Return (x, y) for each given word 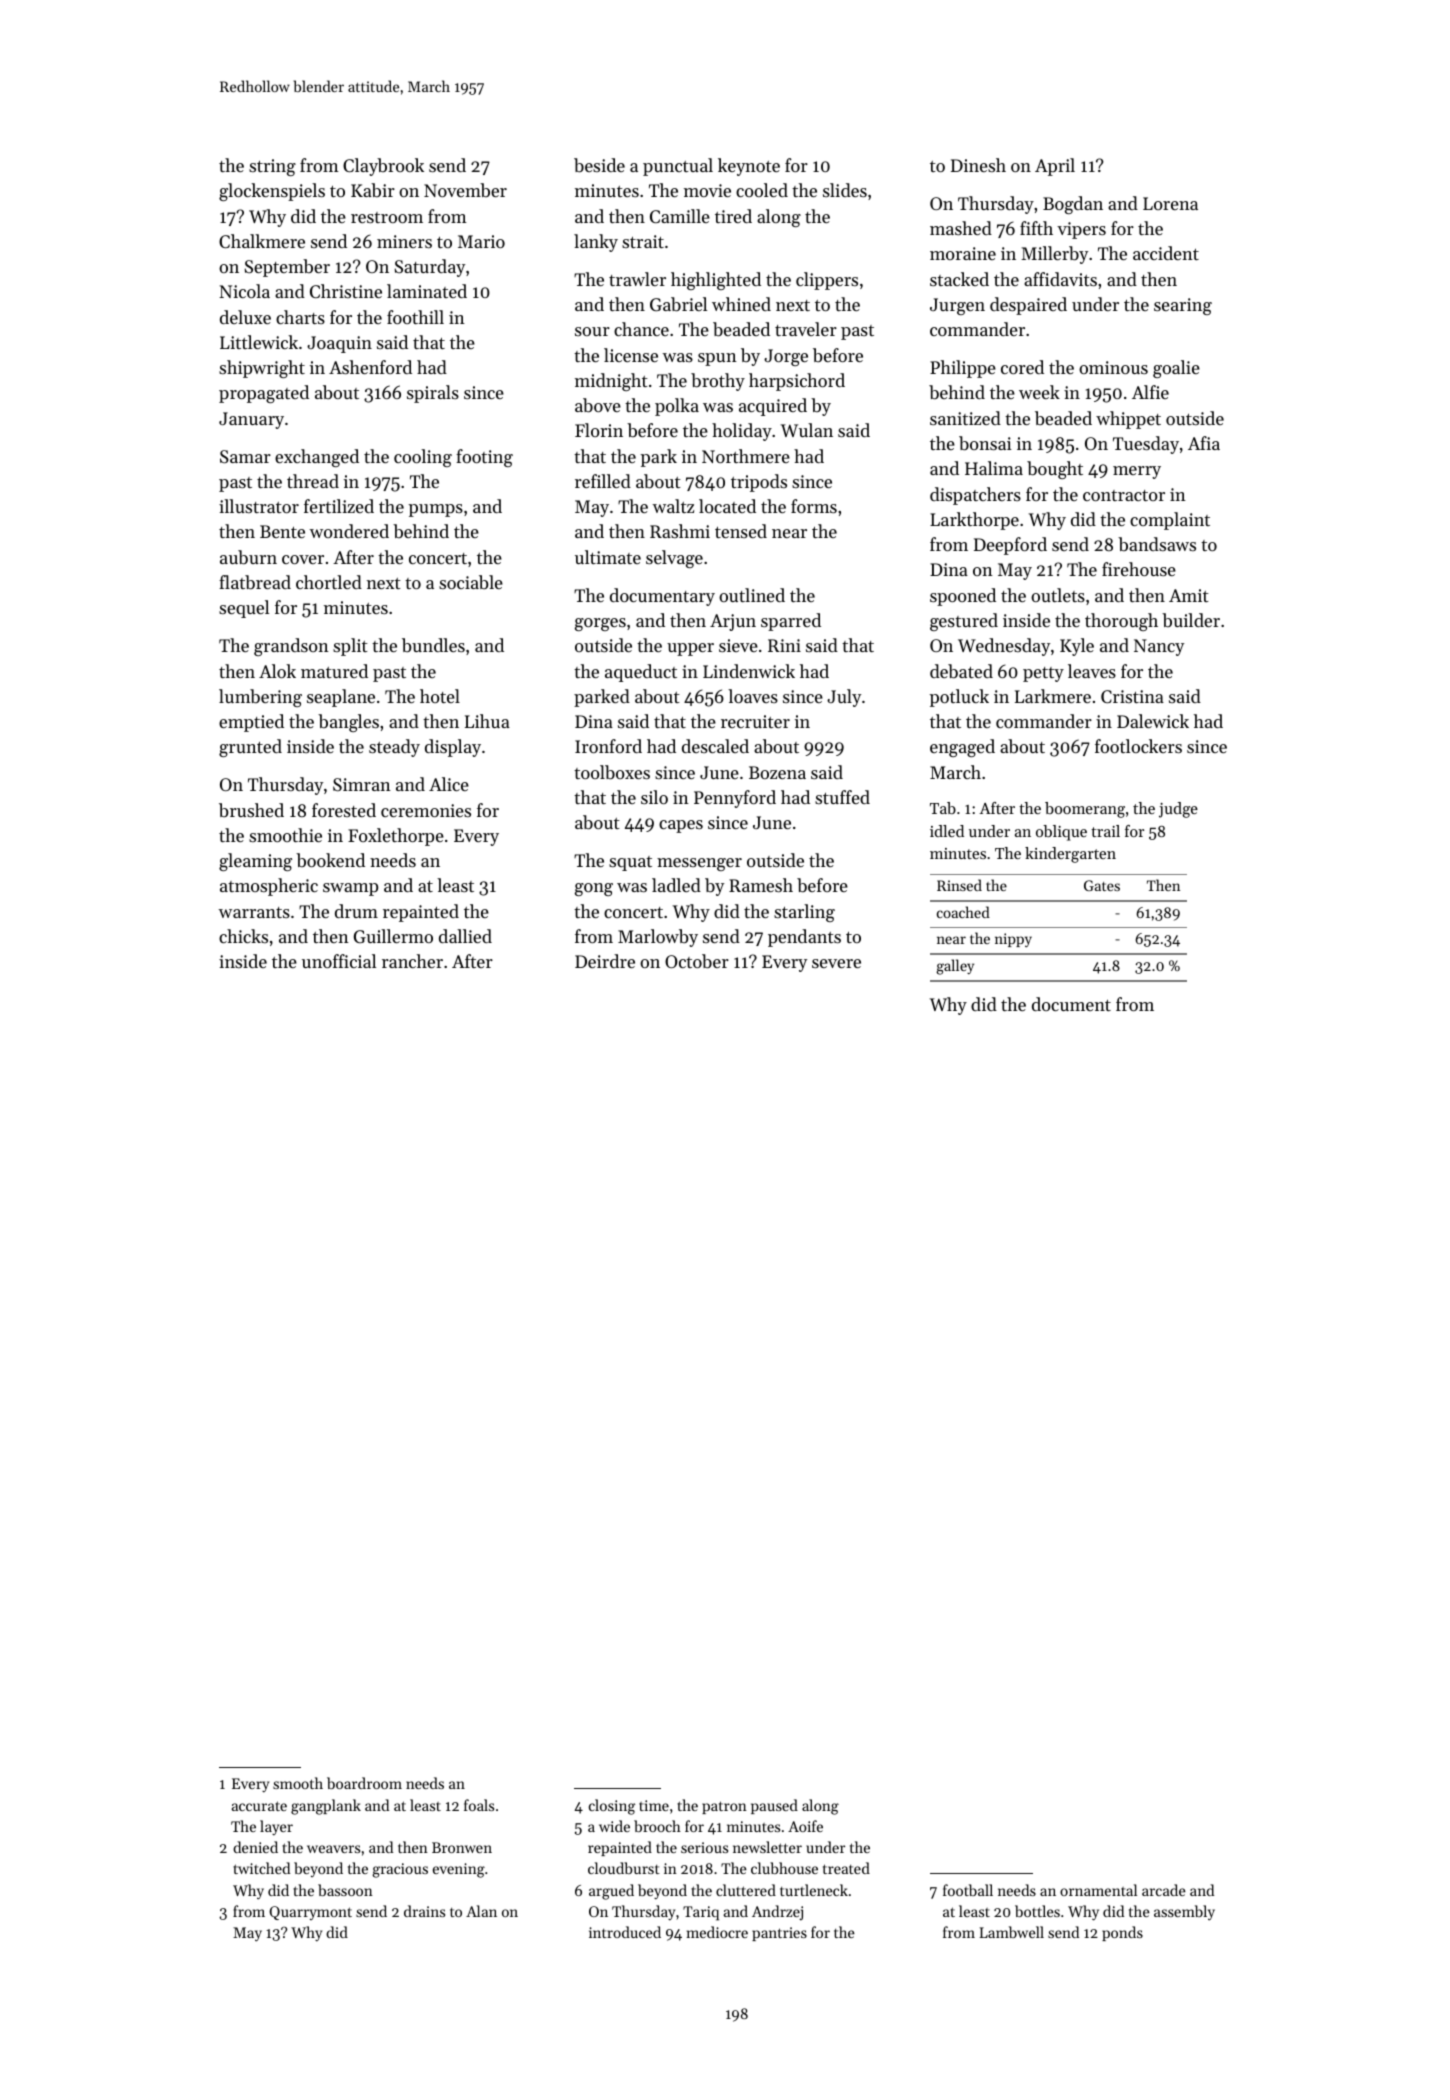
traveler (806, 329)
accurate (259, 1806)
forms (814, 506)
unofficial (339, 961)
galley (955, 967)
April (1055, 167)
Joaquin (339, 344)
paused (774, 1806)
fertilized (339, 506)
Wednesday (1004, 647)
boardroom (364, 1783)
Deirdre (605, 961)
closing (612, 1807)
